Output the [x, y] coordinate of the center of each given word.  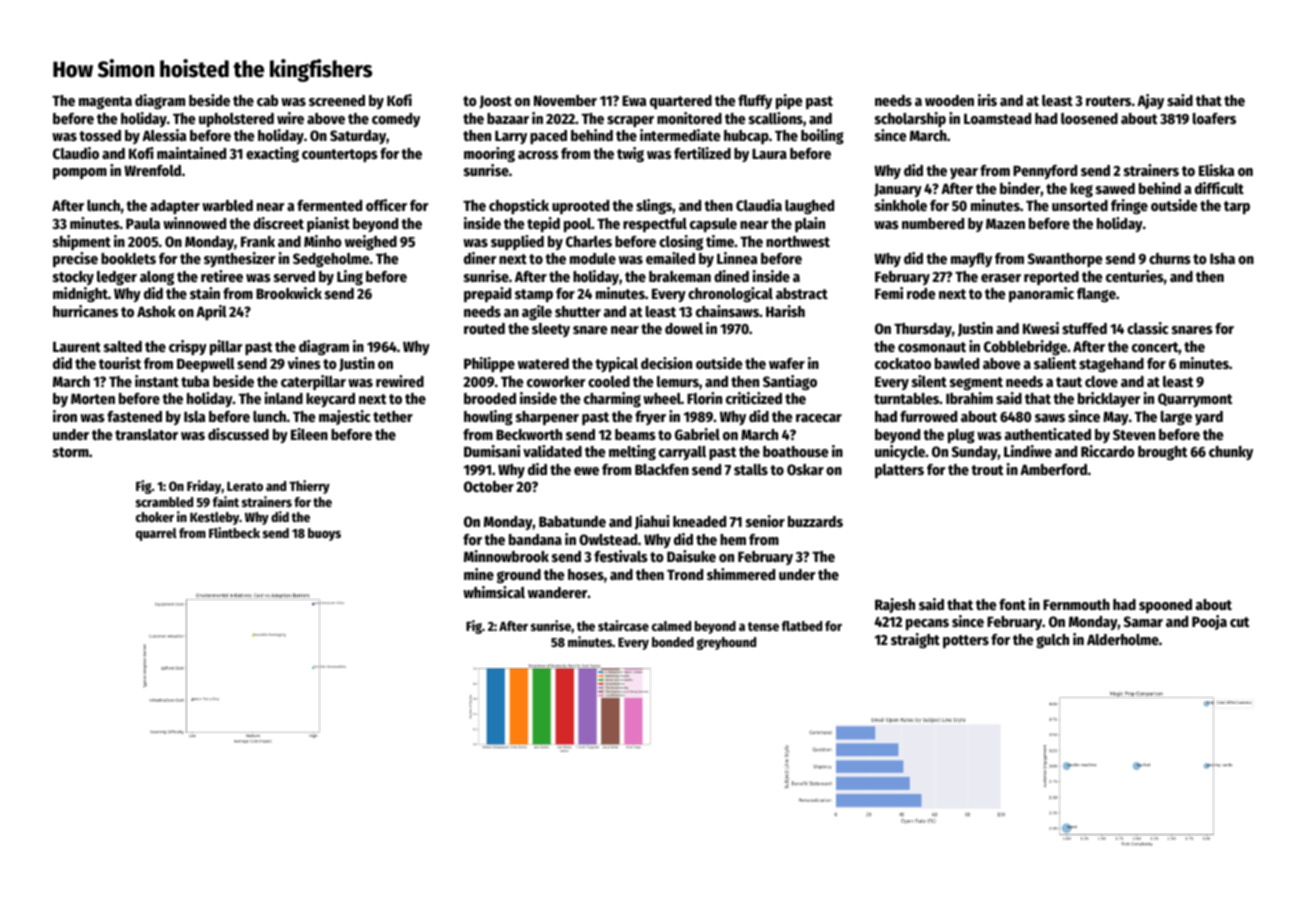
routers [1108, 101]
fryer [650, 418]
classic [1147, 328]
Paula [143, 223]
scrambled [164, 502]
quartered [681, 102]
